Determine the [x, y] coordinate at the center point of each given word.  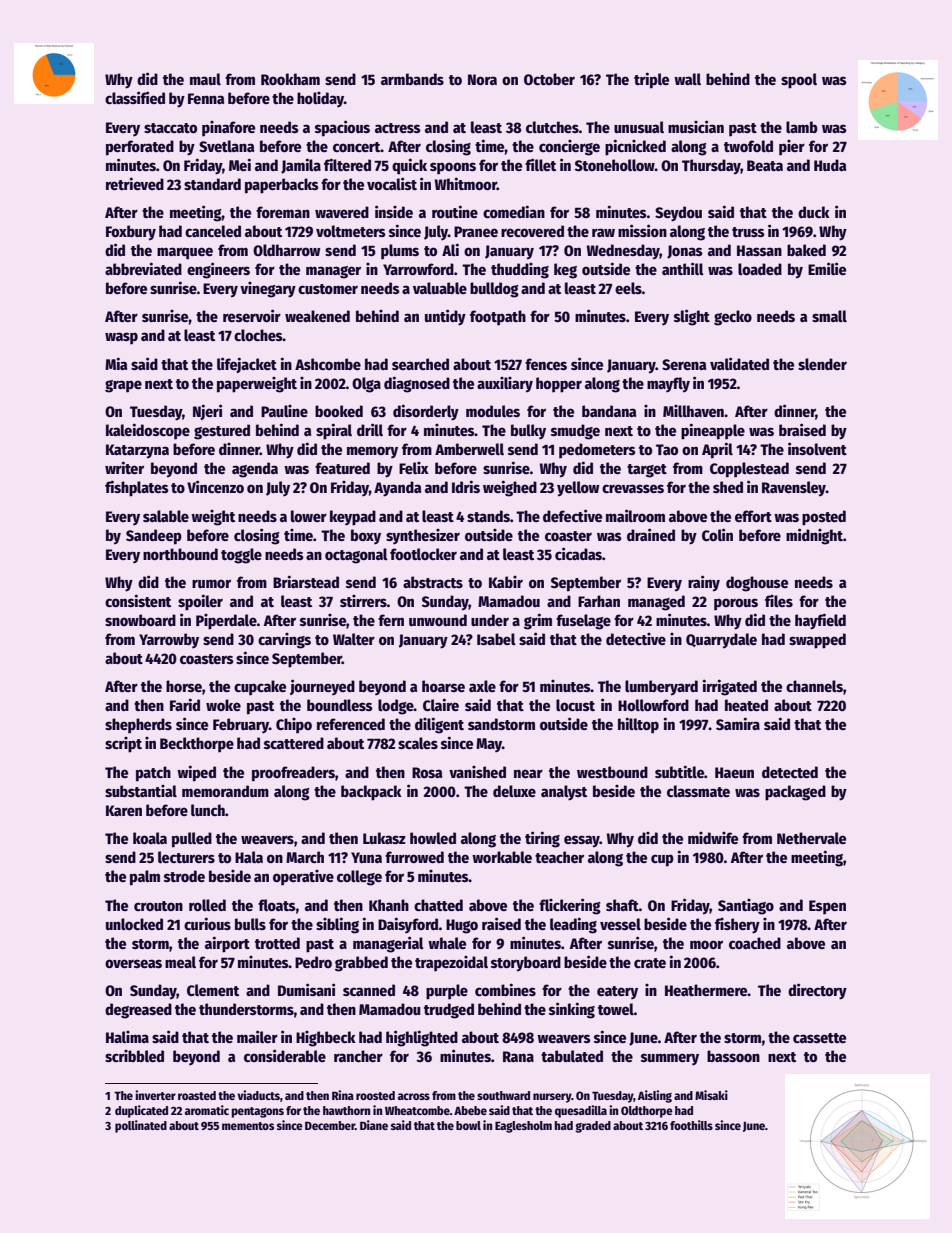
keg [565, 271]
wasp [121, 338]
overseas [133, 963]
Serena [684, 364]
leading [573, 925]
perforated [140, 148]
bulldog [494, 290]
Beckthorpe [197, 745]
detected [790, 772]
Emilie [827, 268]
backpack [371, 793]
